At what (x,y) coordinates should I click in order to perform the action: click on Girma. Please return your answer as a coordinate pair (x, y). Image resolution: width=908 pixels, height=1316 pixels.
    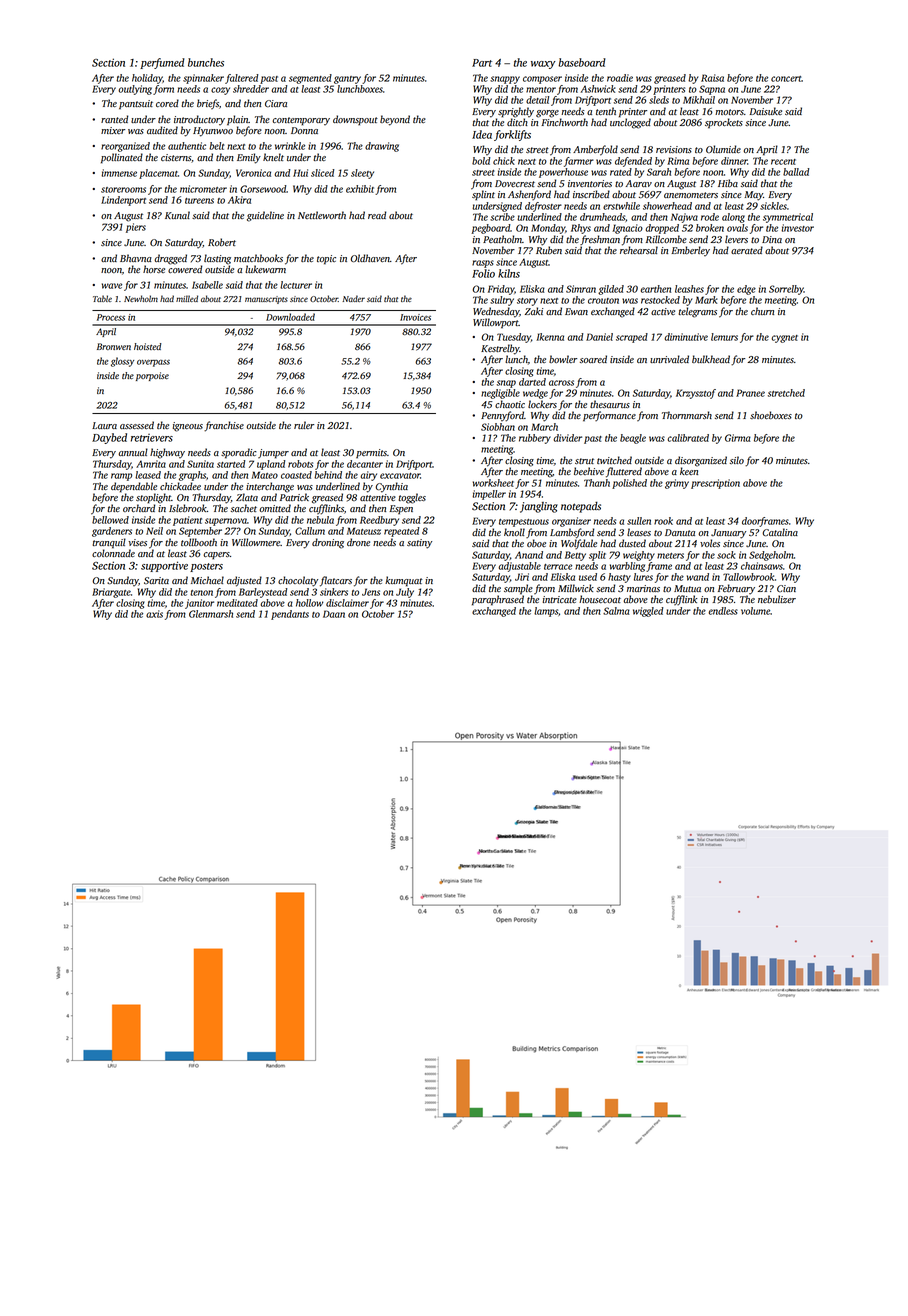
    Looking at the image, I should click on (738, 438).
